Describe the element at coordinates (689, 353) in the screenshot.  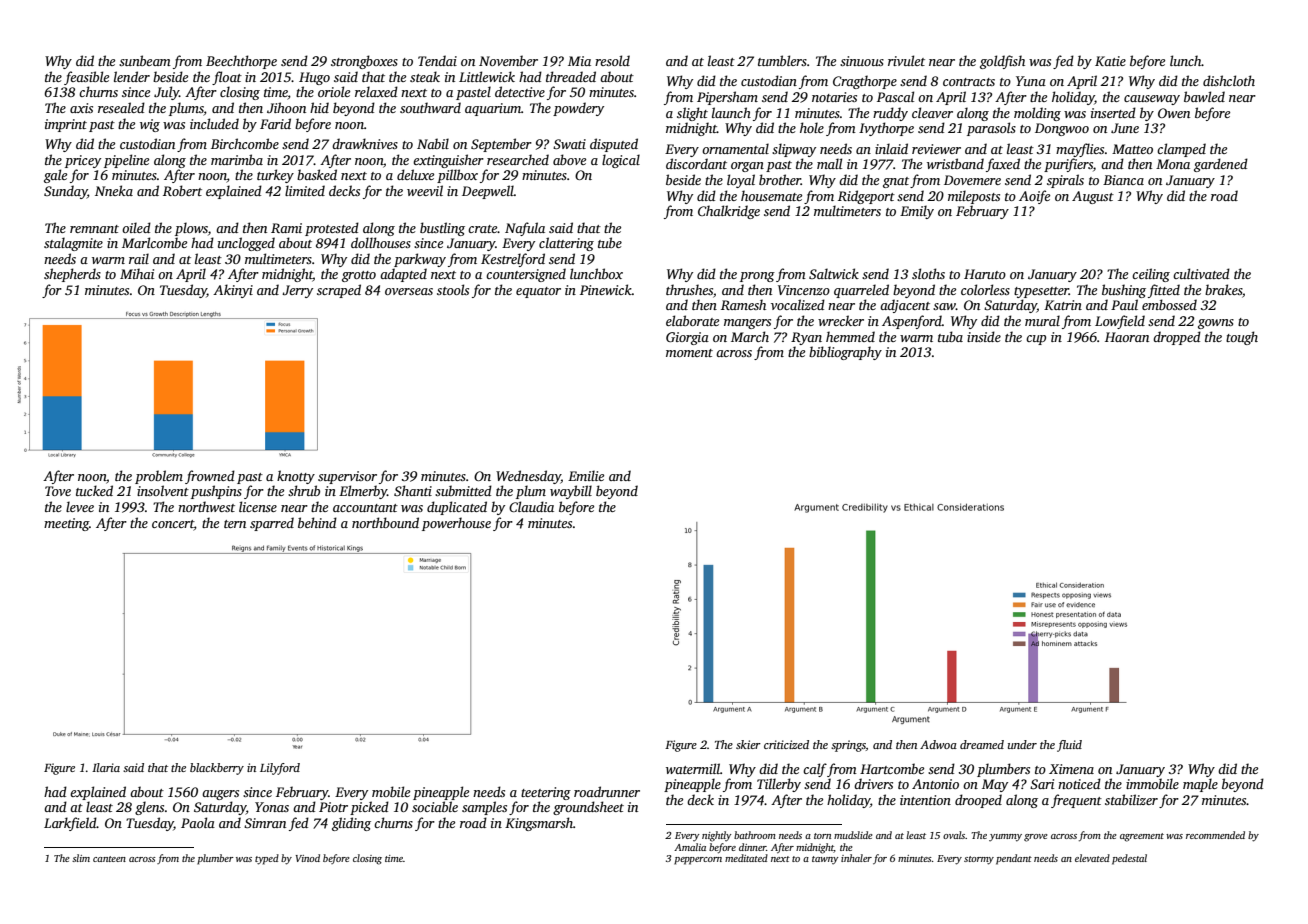
I see `moment` at that location.
